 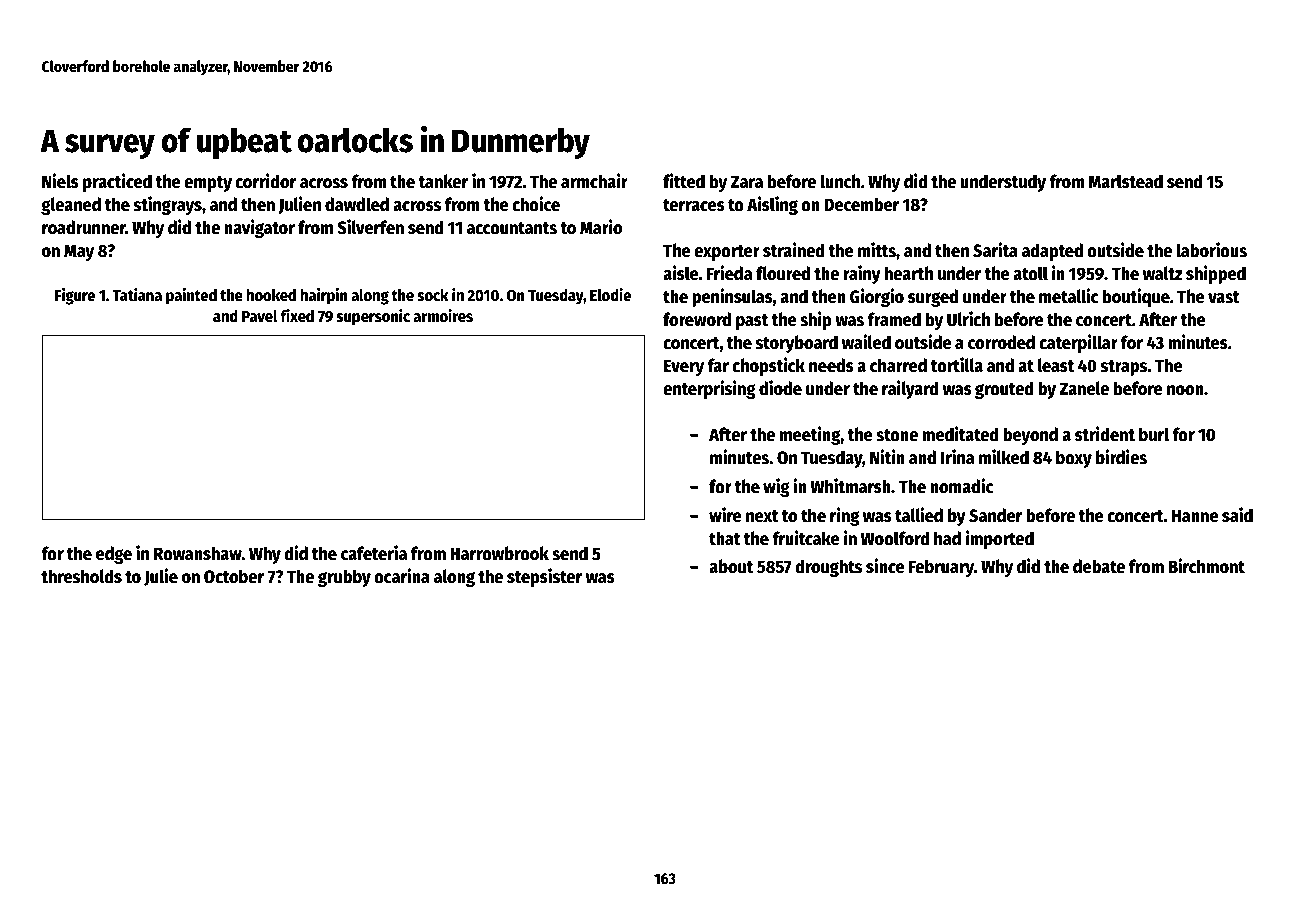 I want to click on Zara, so click(x=747, y=182).
